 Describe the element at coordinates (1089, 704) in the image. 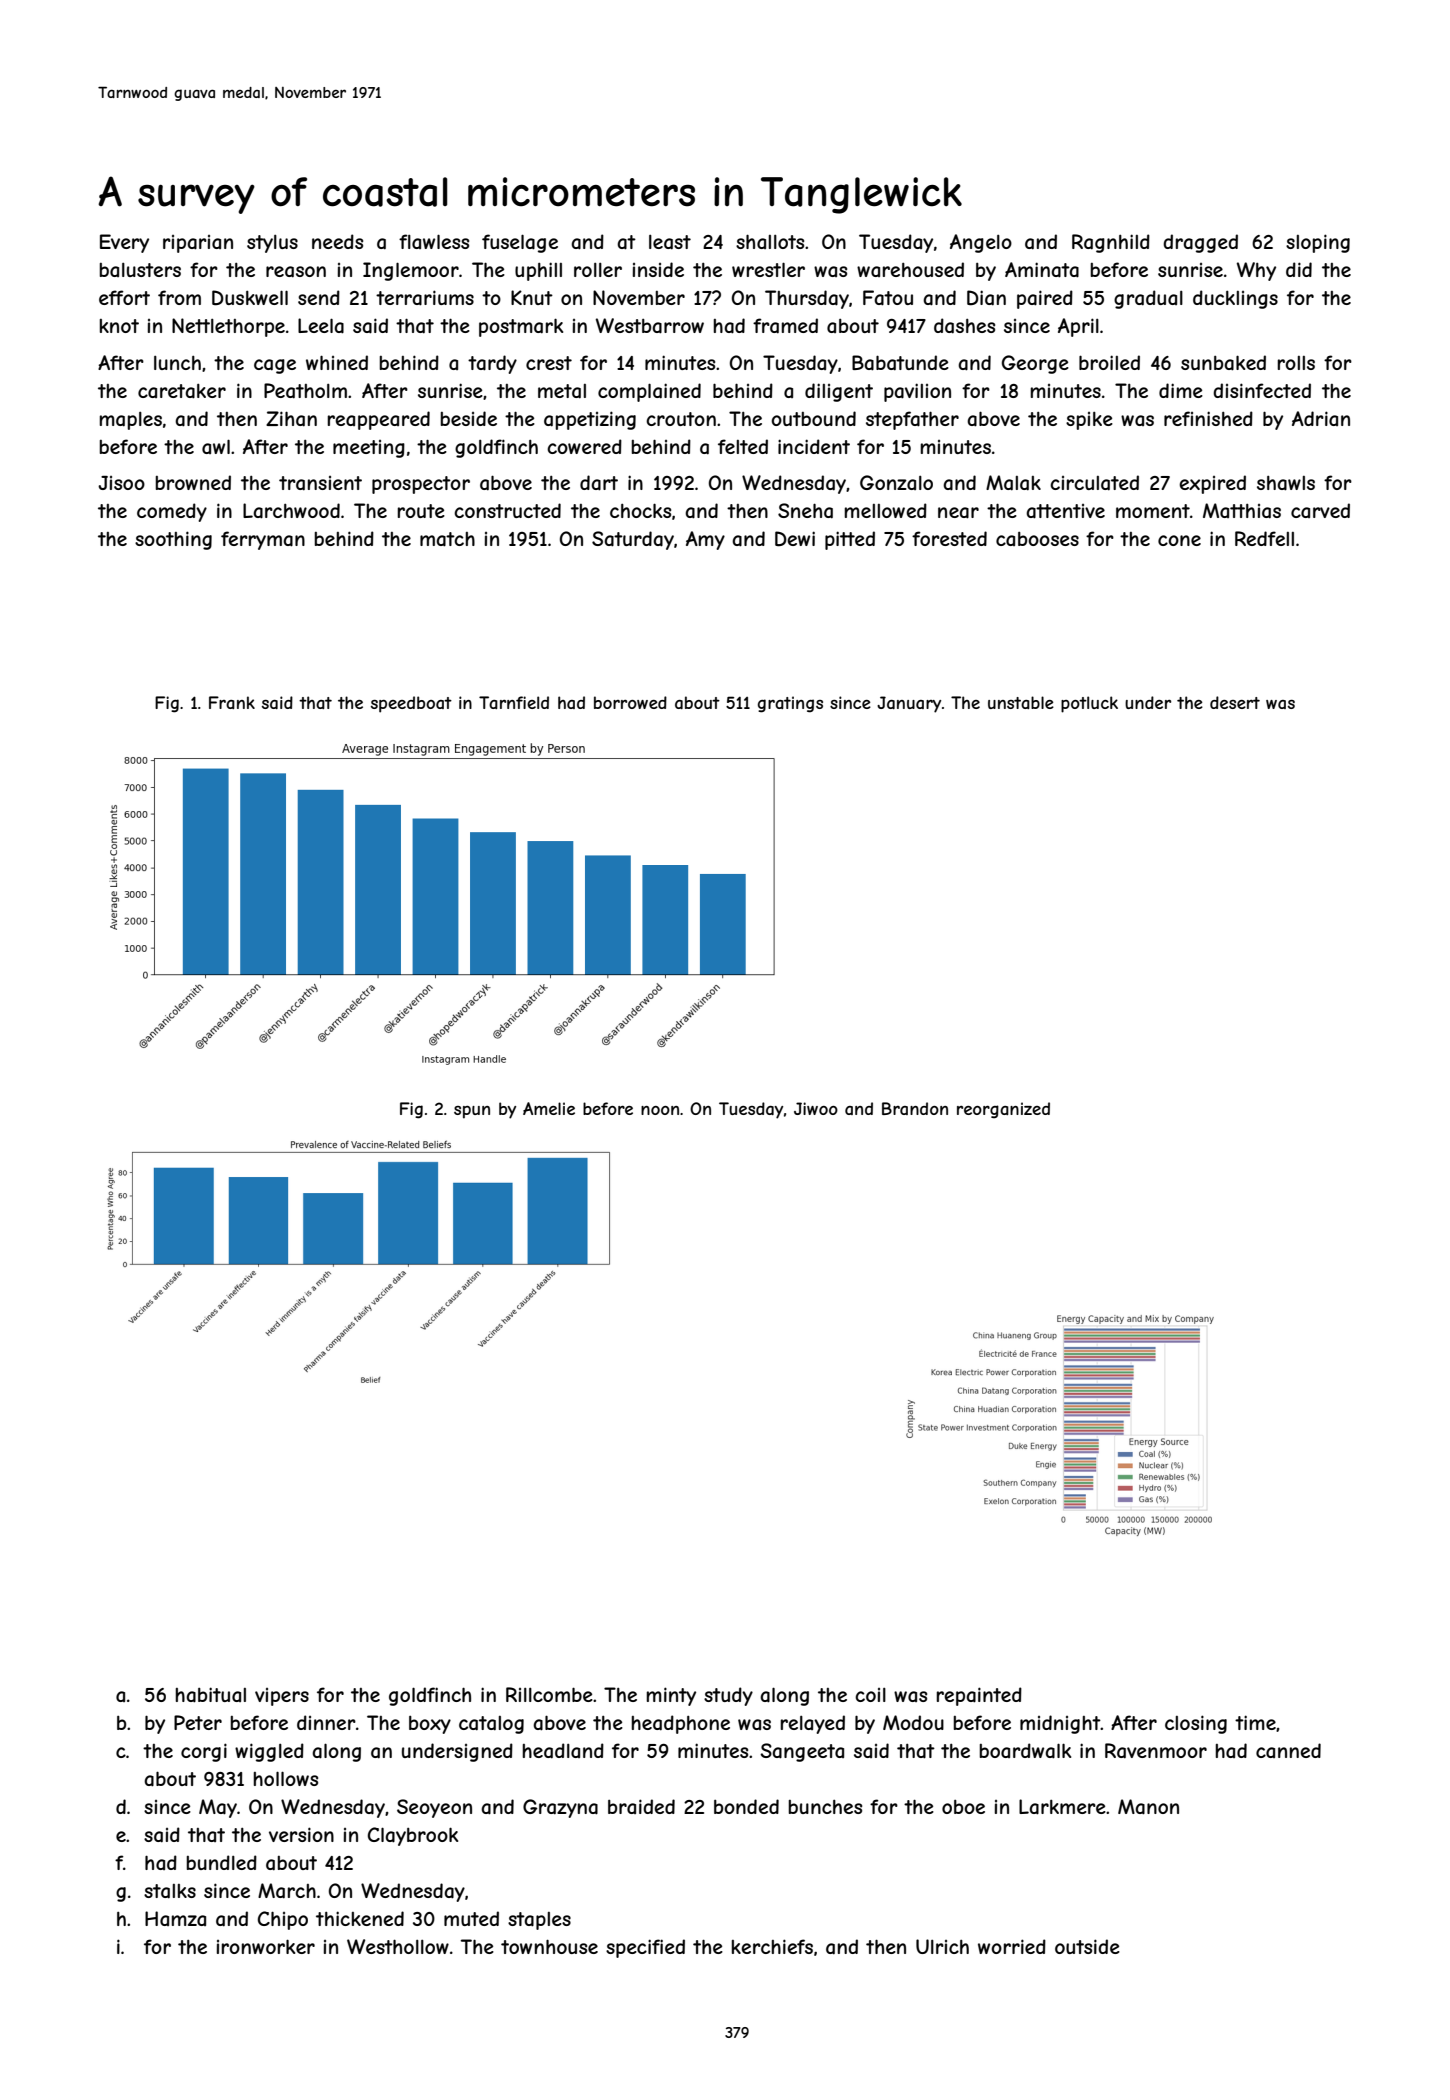

I see `potluck` at that location.
